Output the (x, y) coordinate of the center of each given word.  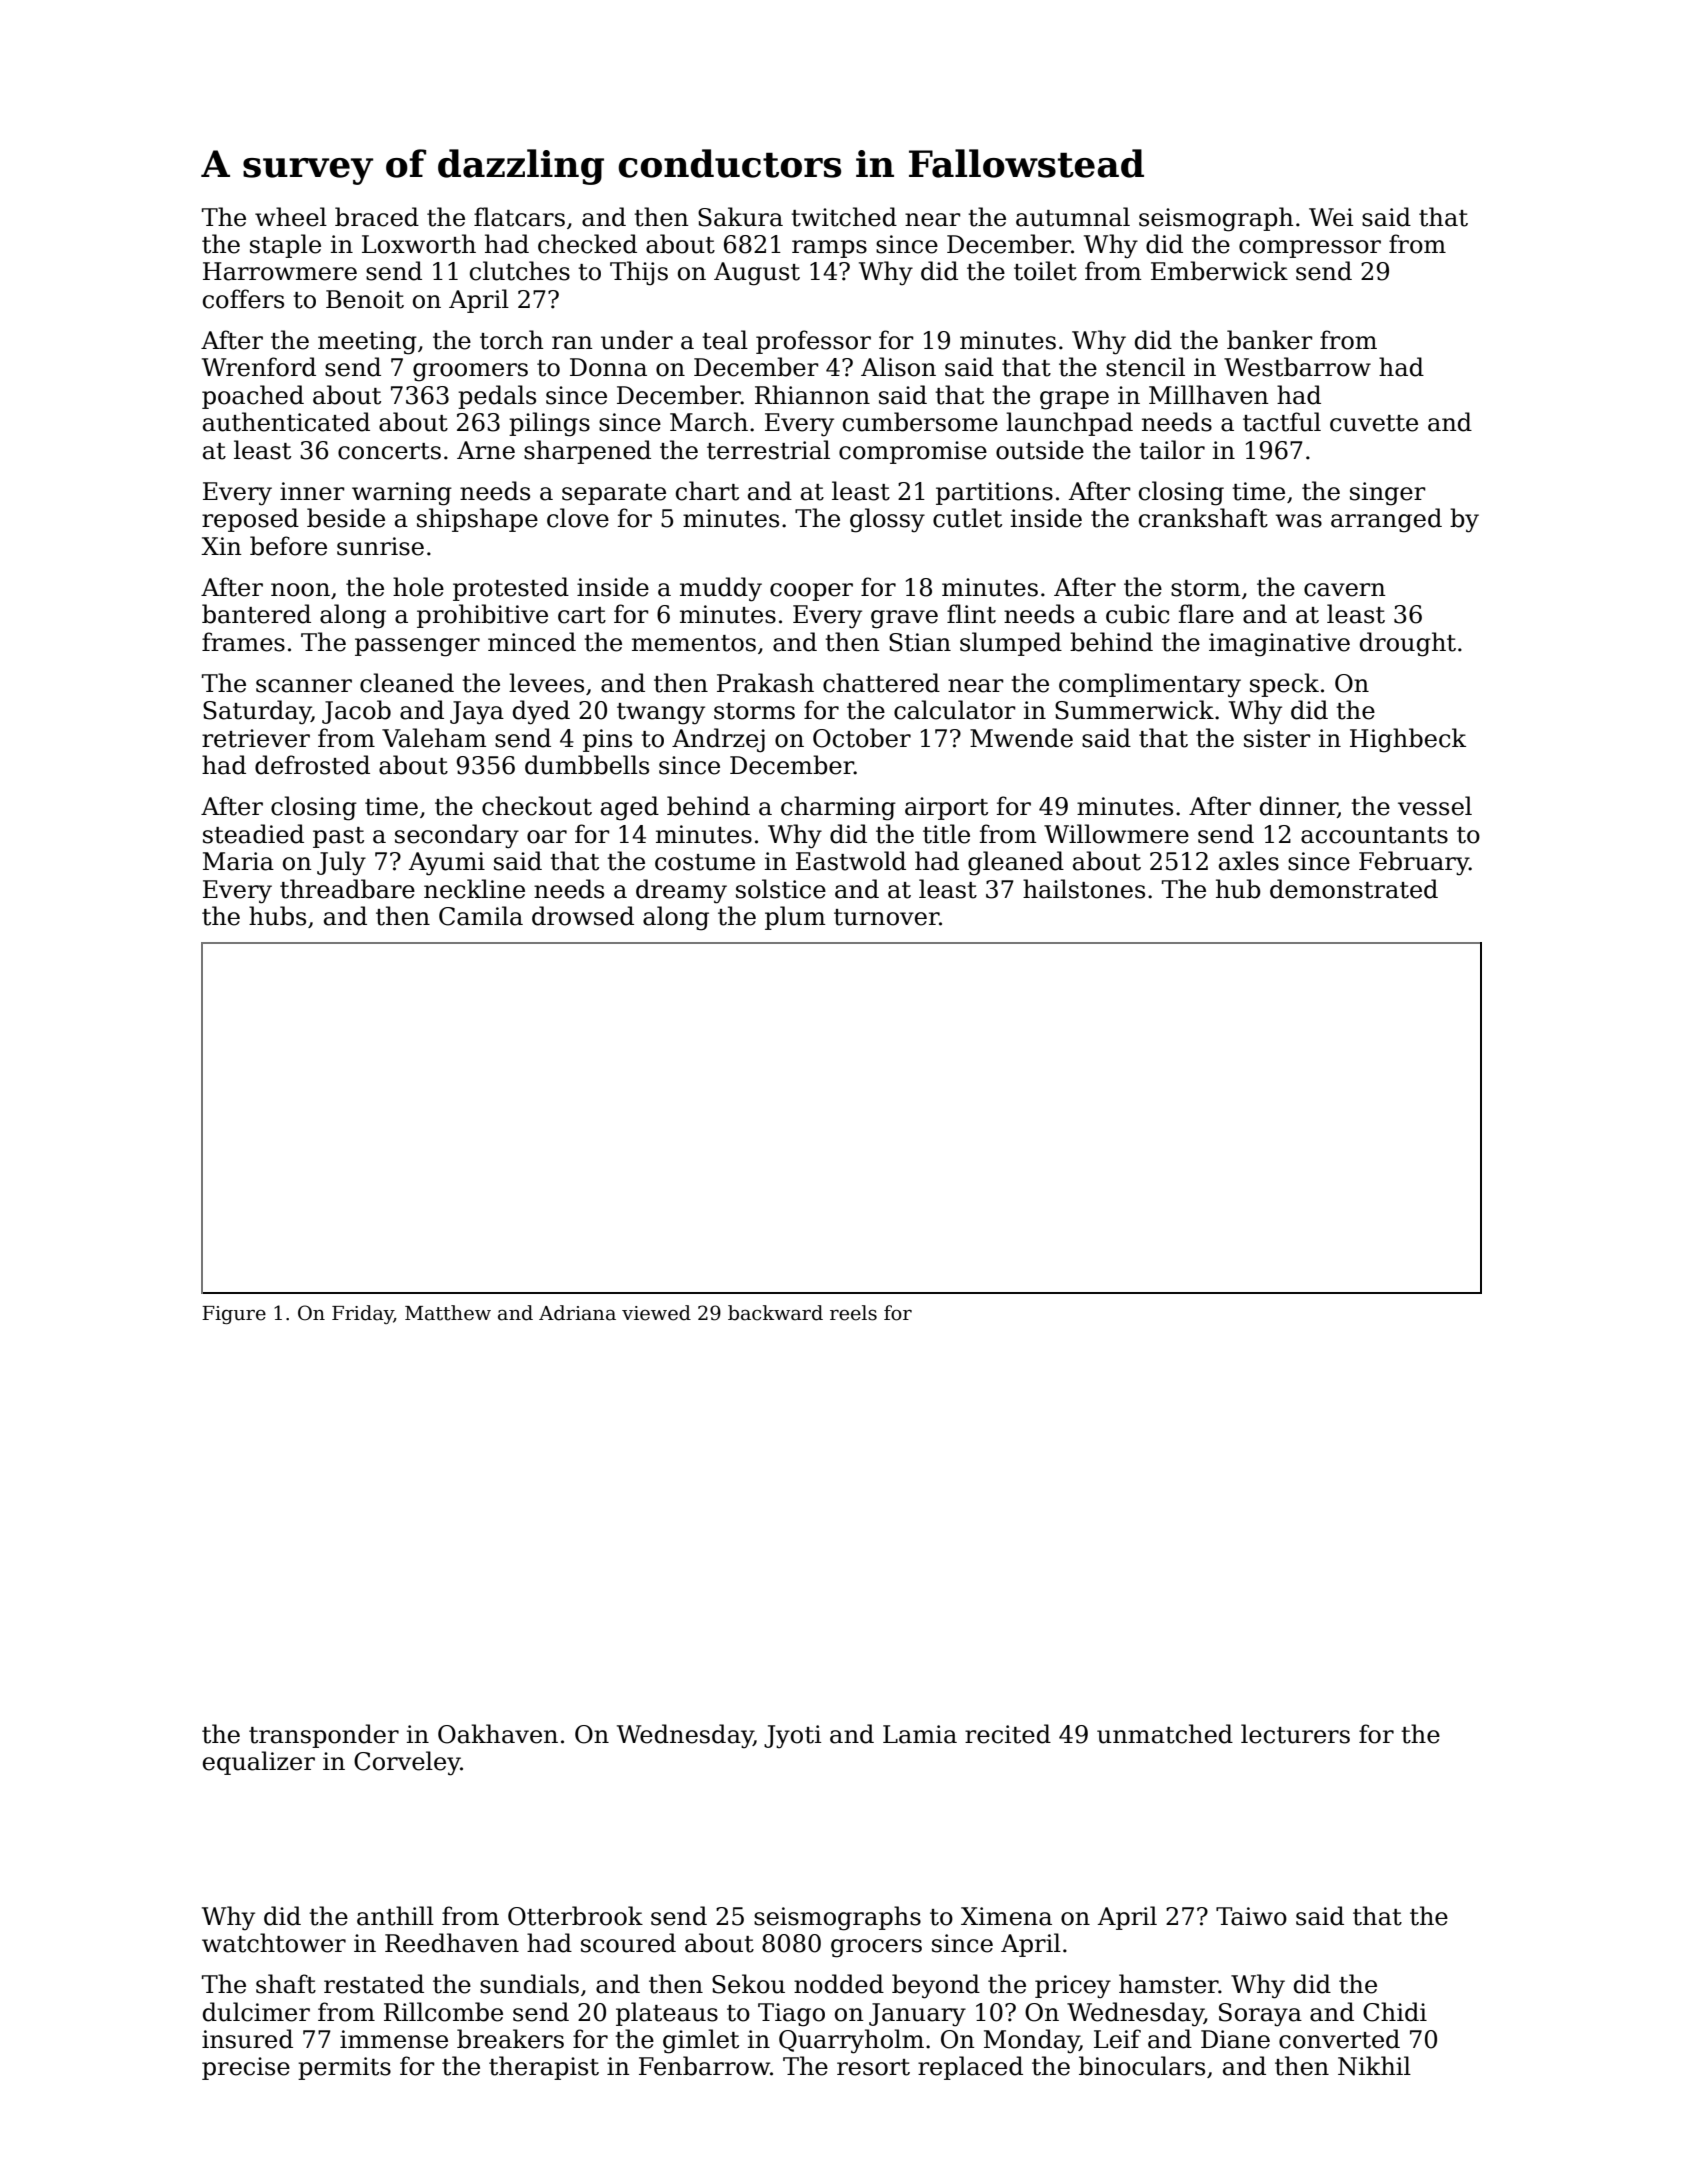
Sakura (740, 217)
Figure (234, 1315)
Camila (481, 916)
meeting (367, 343)
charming (838, 808)
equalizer (259, 1763)
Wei (1331, 217)
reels (853, 1313)
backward (775, 1313)
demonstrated (1354, 889)
